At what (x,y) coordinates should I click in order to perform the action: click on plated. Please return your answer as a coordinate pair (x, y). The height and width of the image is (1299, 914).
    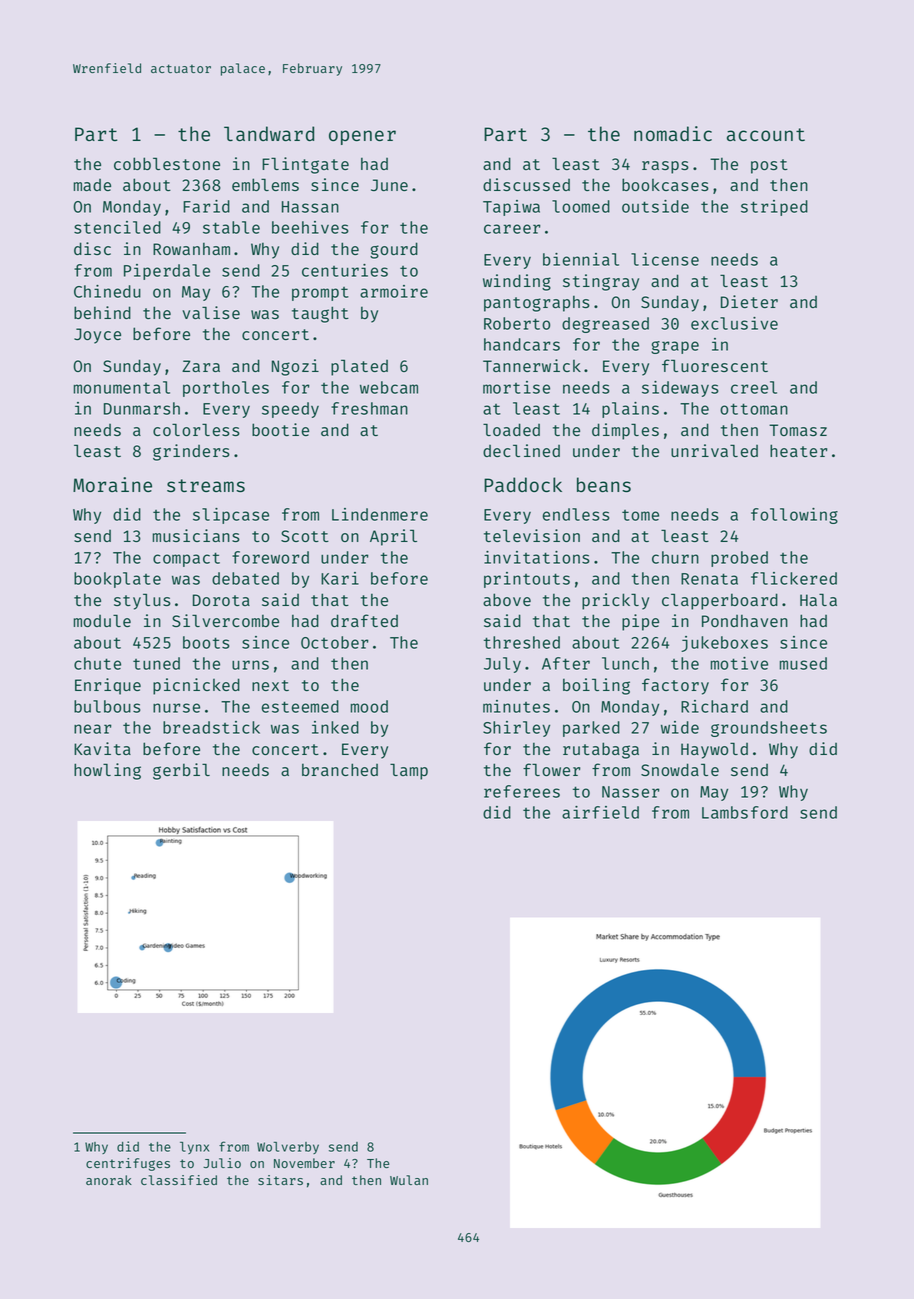
    Looking at the image, I should click on (359, 367).
